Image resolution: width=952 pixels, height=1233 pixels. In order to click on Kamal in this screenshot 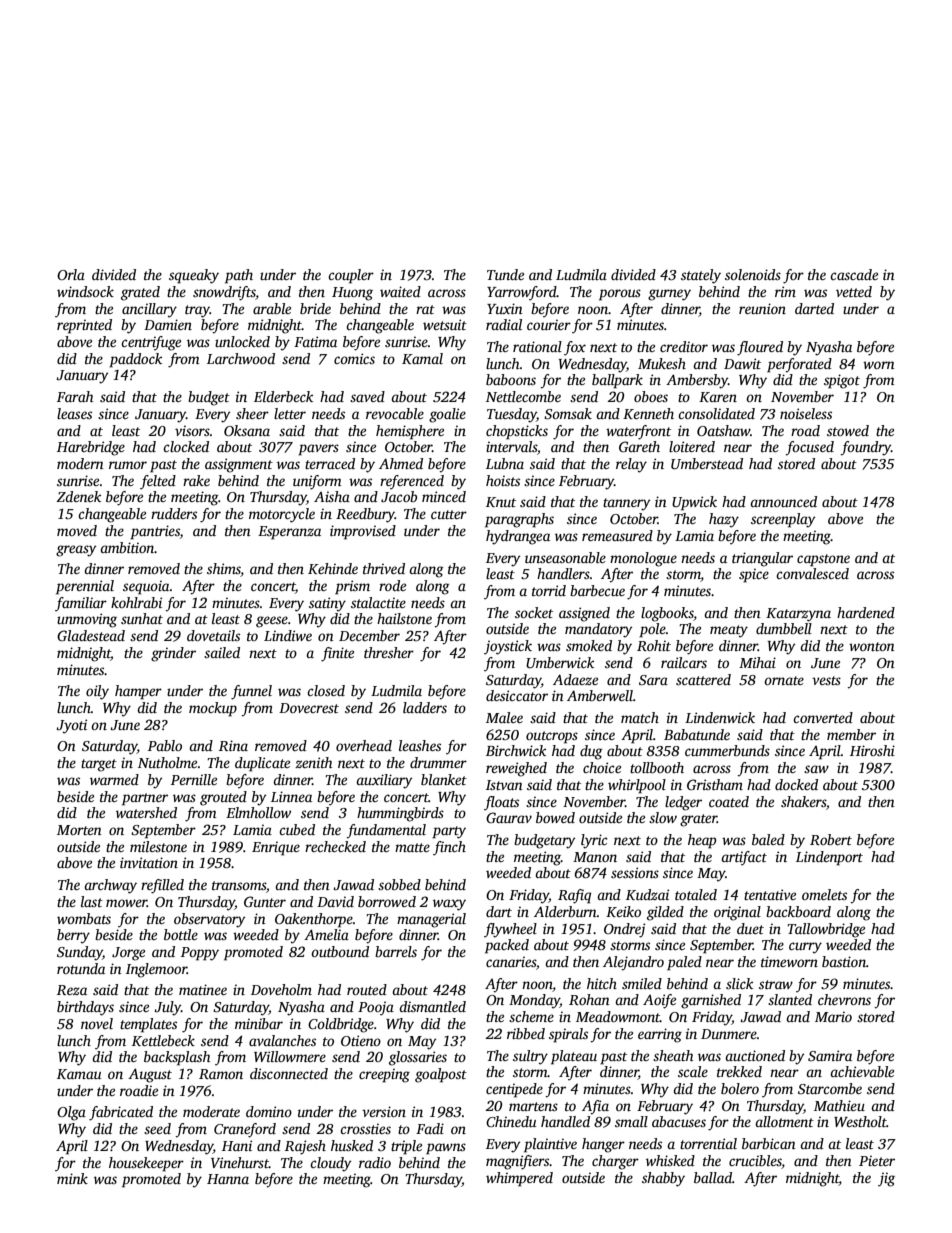, I will do `click(422, 358)`.
